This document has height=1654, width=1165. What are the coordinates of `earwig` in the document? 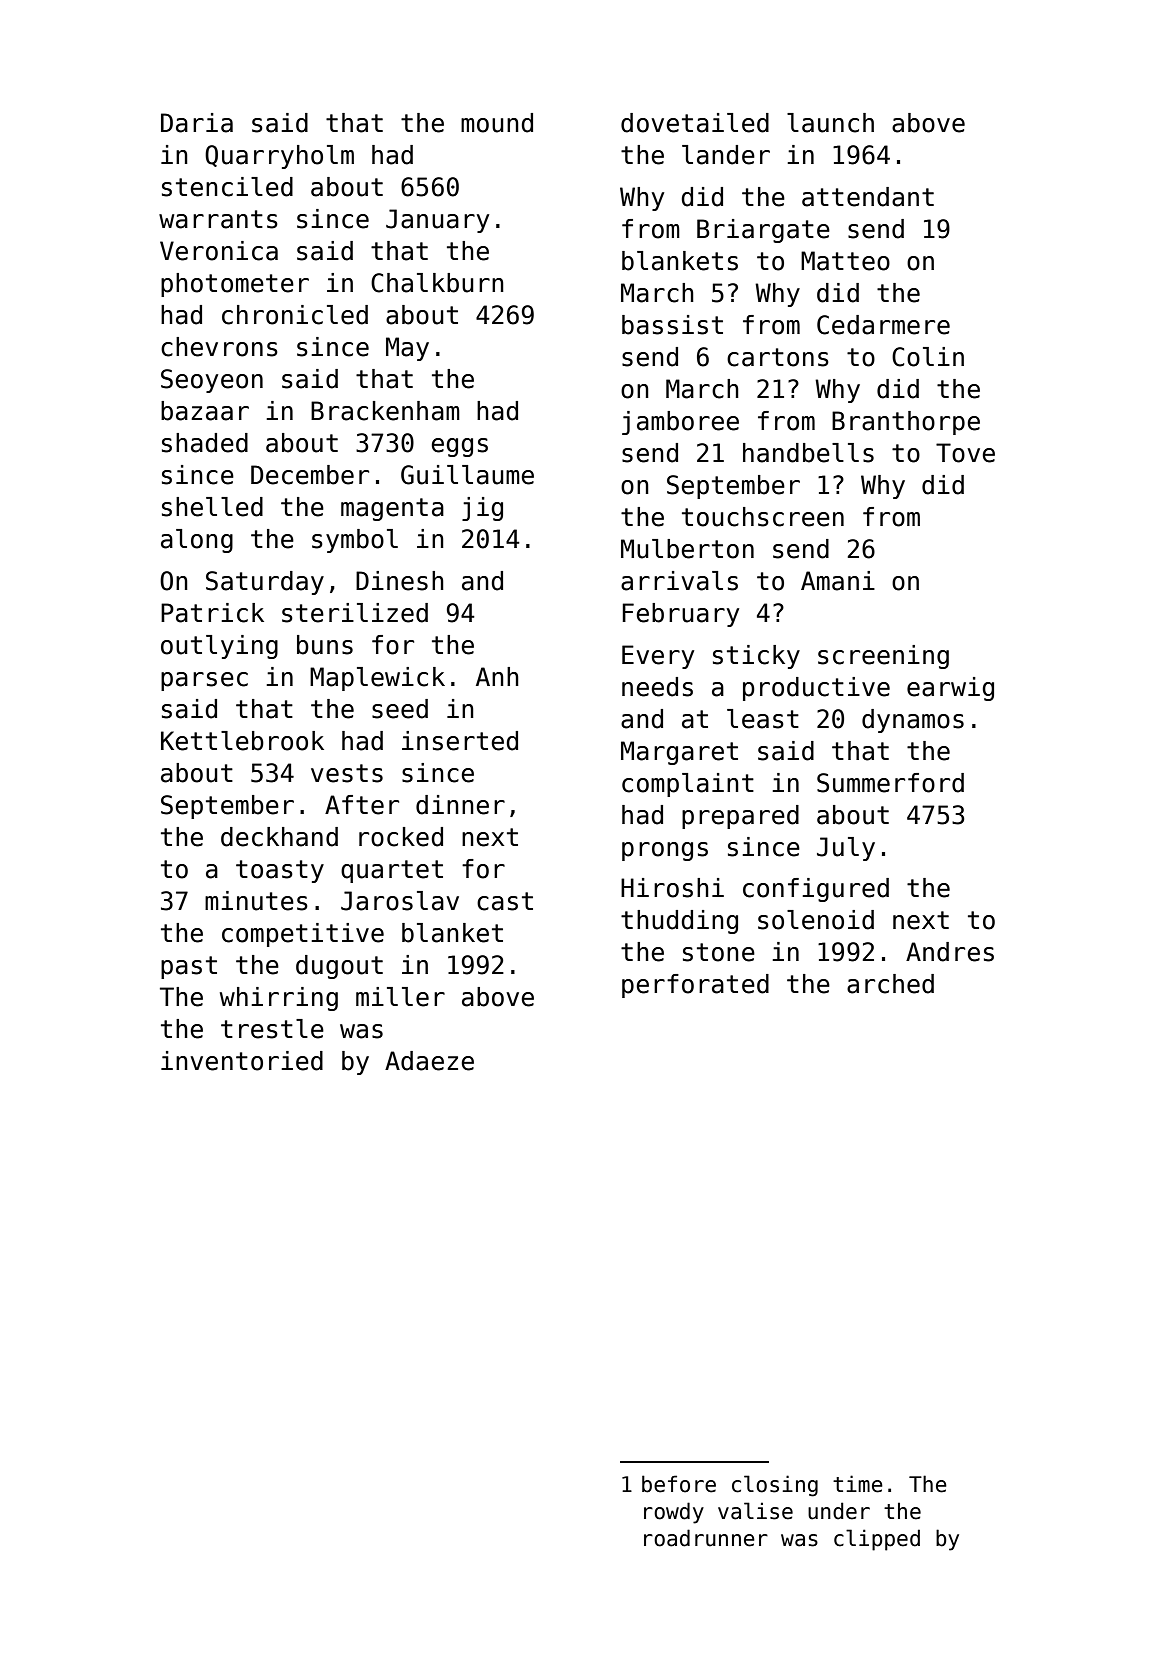 It's located at (950, 689).
